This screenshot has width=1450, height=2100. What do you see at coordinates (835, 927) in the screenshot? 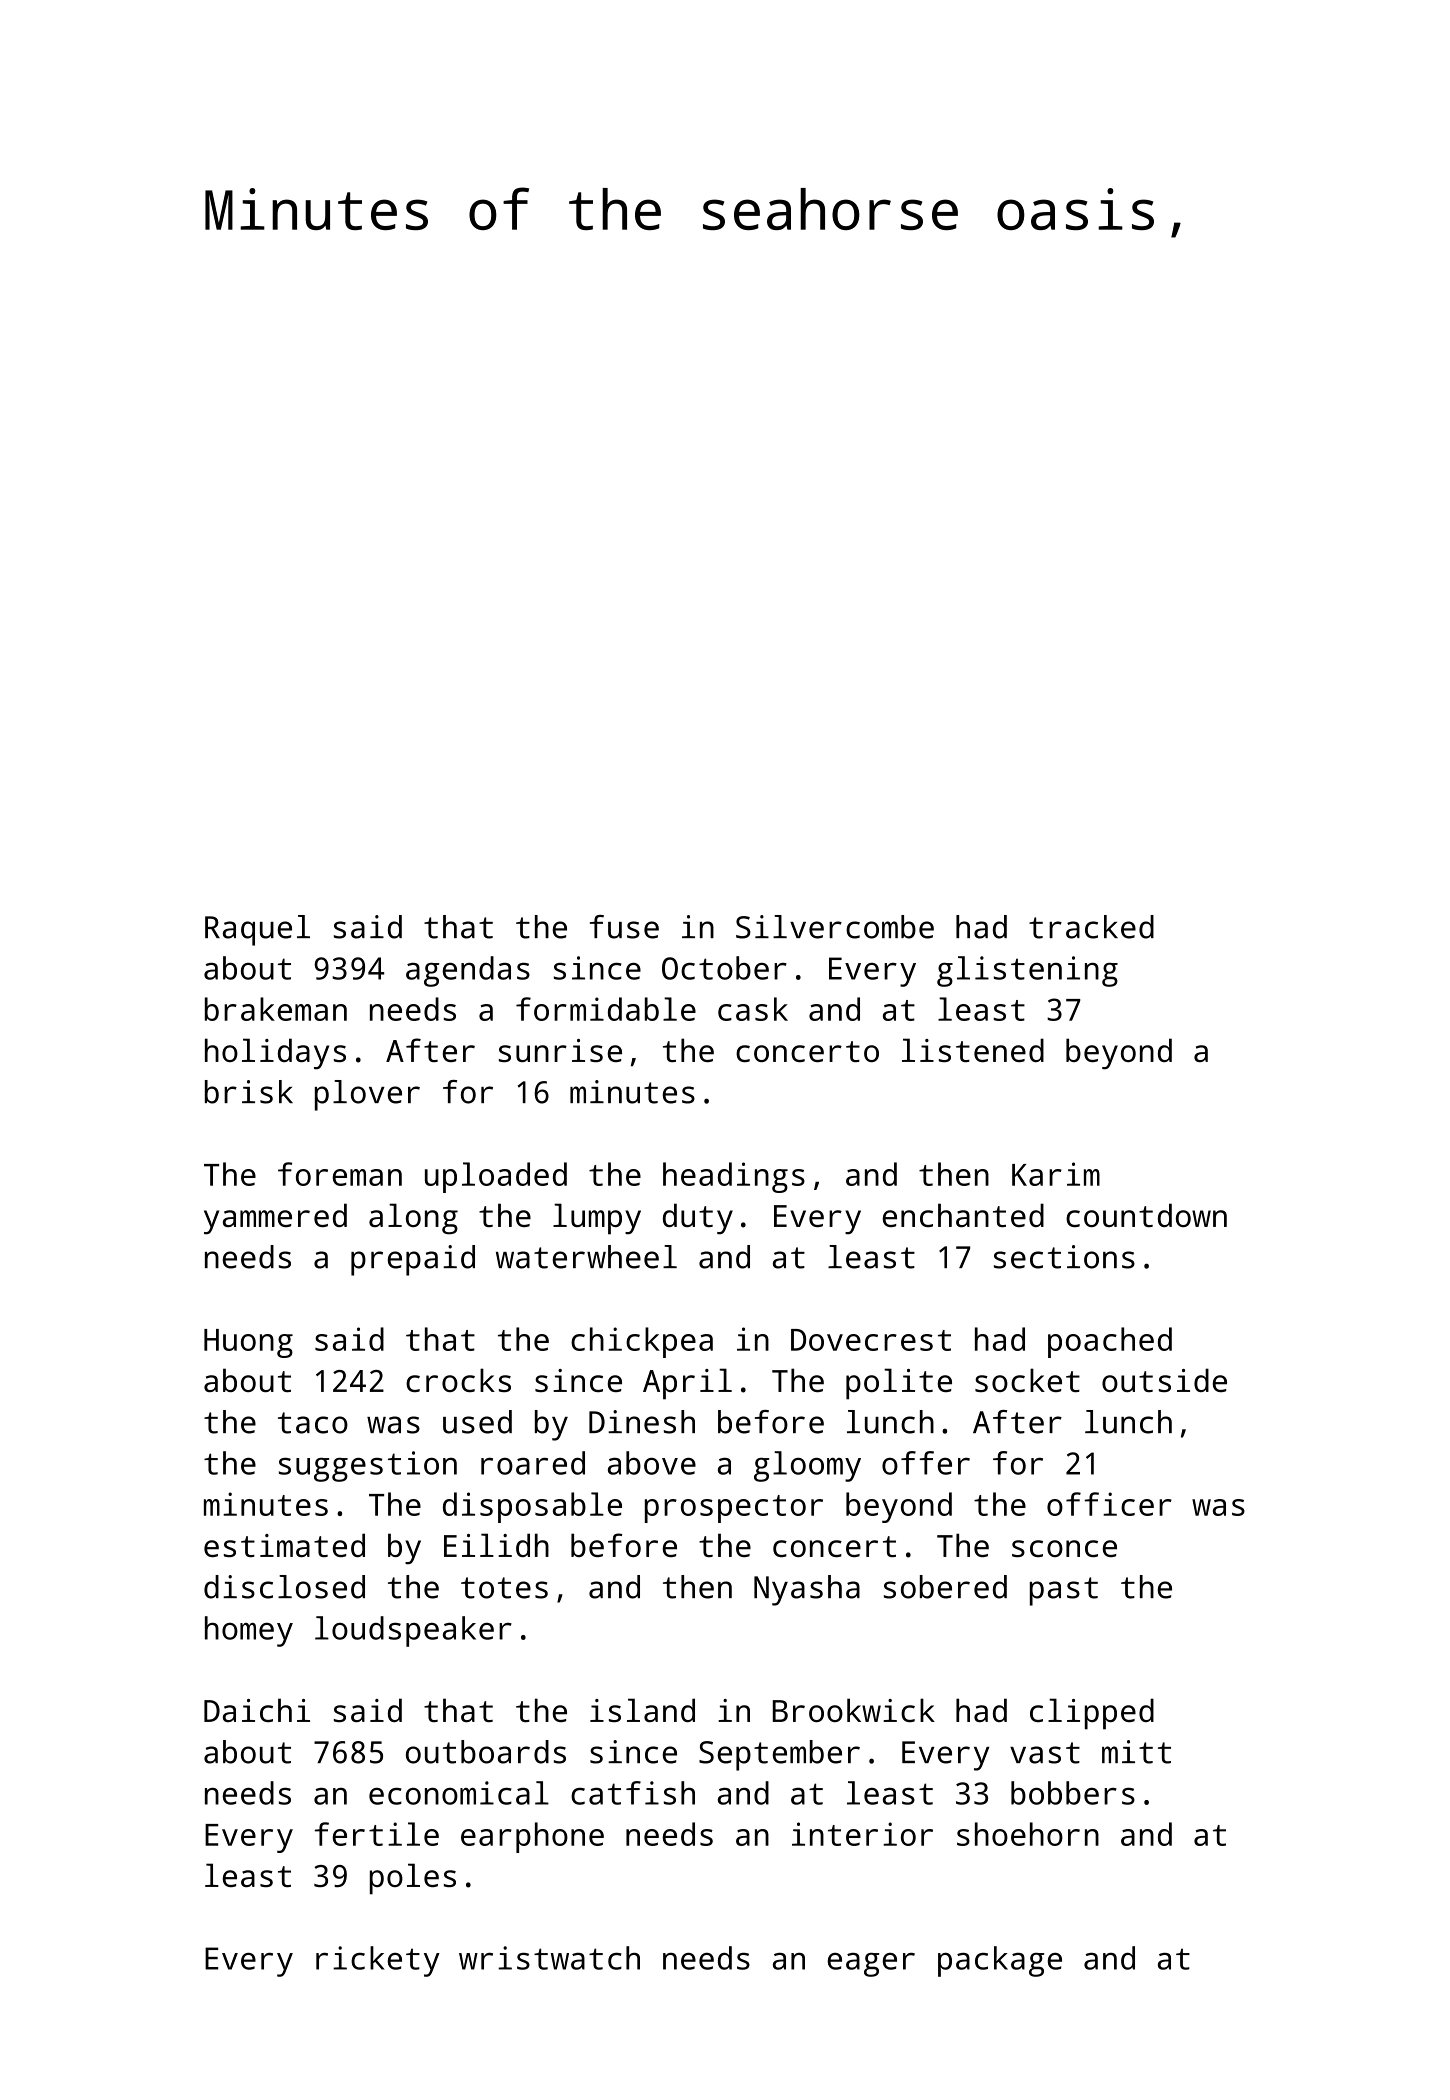
I see `Silvercombe` at bounding box center [835, 927].
